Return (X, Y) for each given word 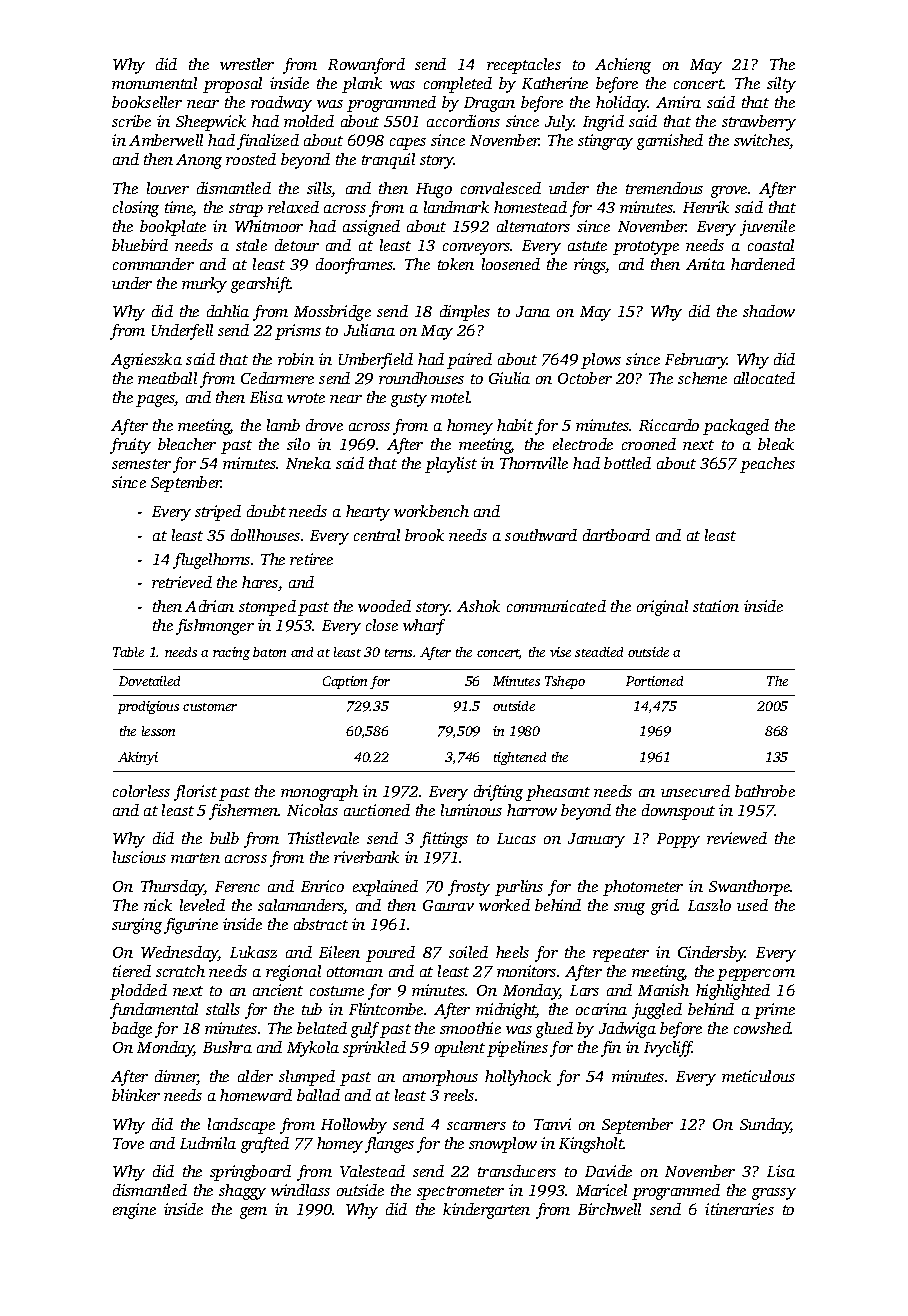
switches (762, 141)
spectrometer (460, 1193)
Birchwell (609, 1209)
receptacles (524, 66)
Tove (128, 1143)
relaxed (293, 207)
